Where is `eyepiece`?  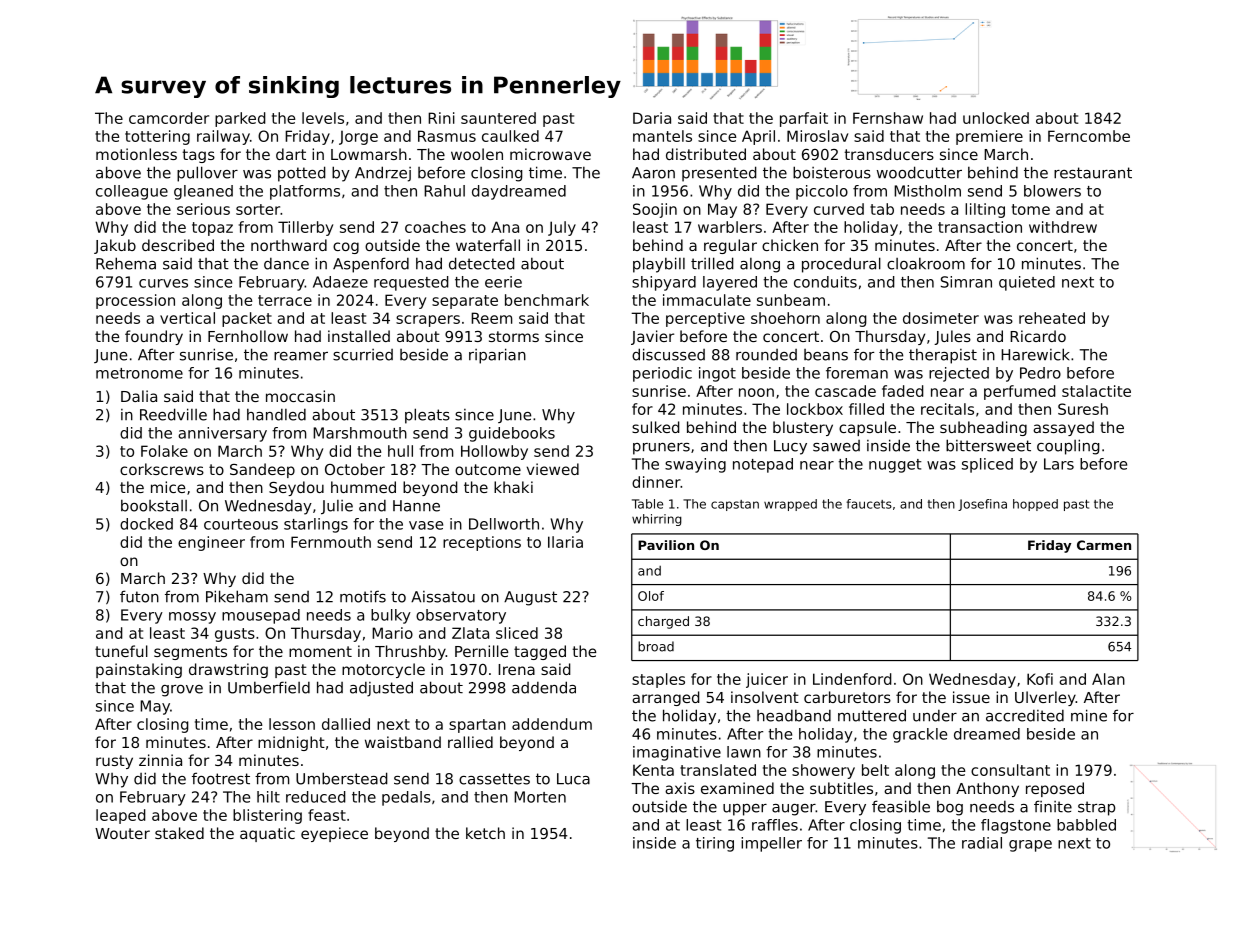 eyepiece is located at coordinates (334, 834).
